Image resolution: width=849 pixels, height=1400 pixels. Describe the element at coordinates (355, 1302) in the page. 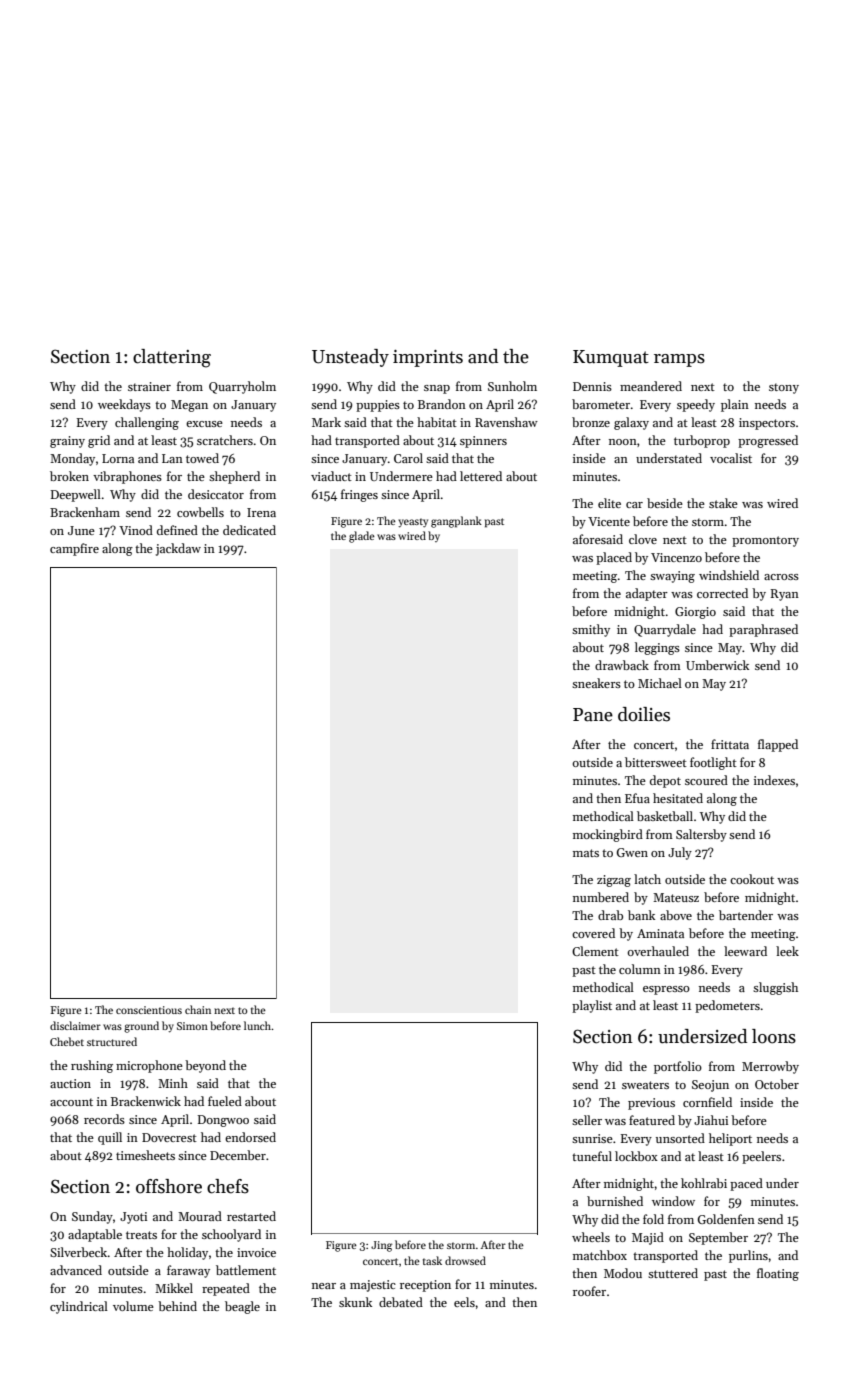

I see `skunk` at that location.
